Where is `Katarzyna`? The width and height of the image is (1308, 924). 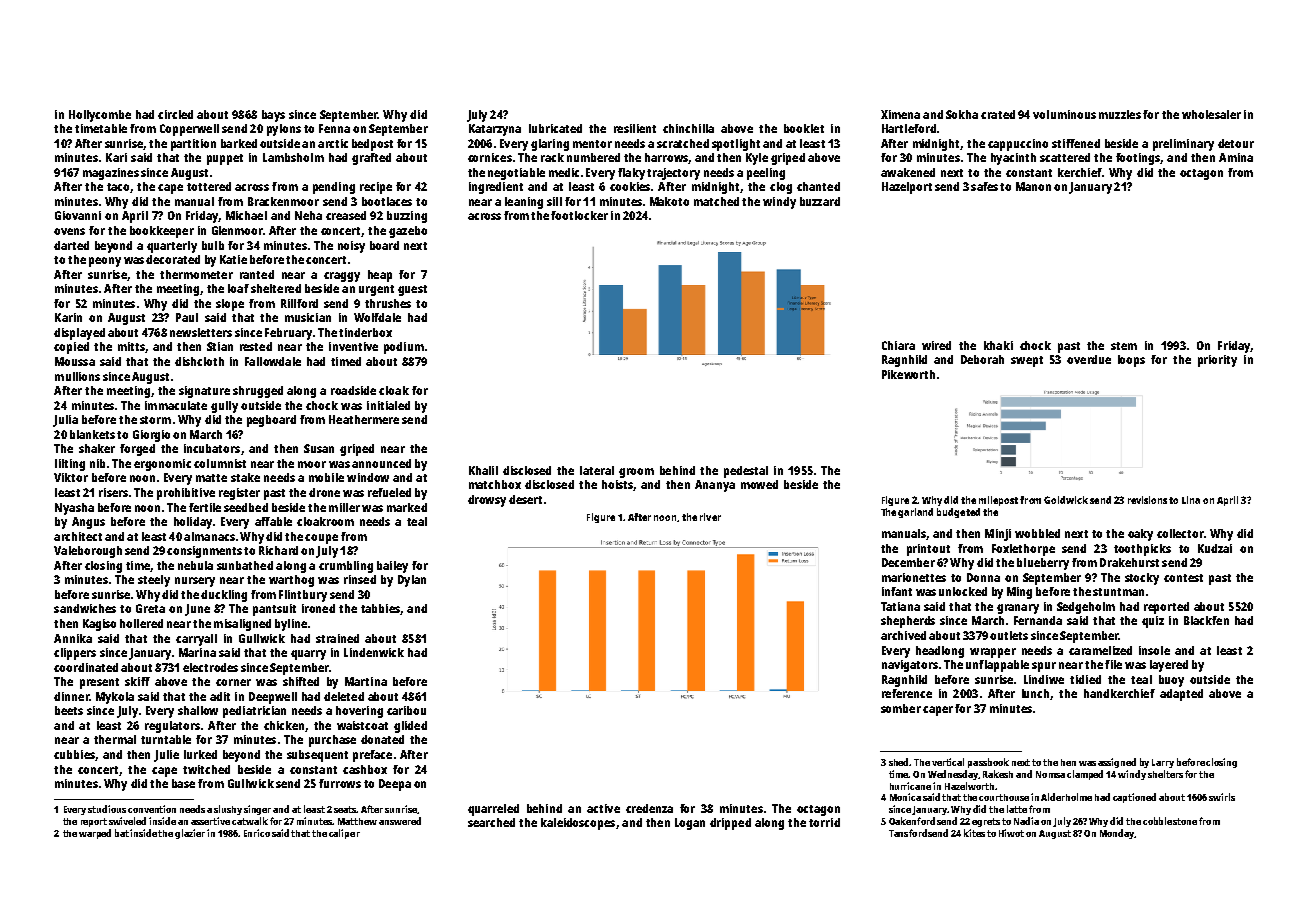 Katarzyna is located at coordinates (495, 130).
